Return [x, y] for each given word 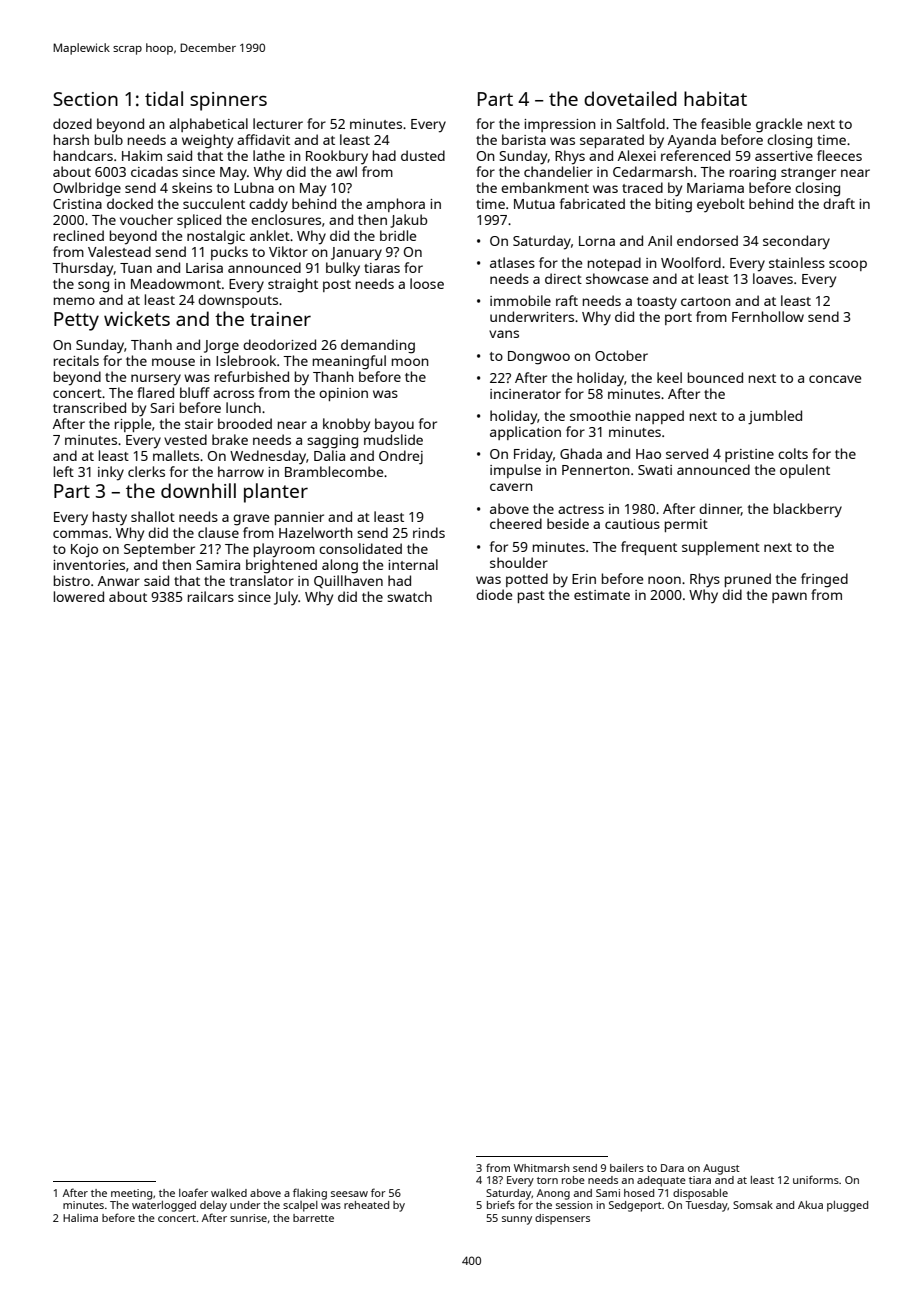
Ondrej [401, 457]
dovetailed [630, 98]
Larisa [204, 268]
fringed [824, 580]
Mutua [534, 204]
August [721, 1169]
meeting [131, 1194]
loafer [193, 1192]
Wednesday [268, 457]
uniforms [816, 1179]
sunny [517, 1220]
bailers [627, 1168]
